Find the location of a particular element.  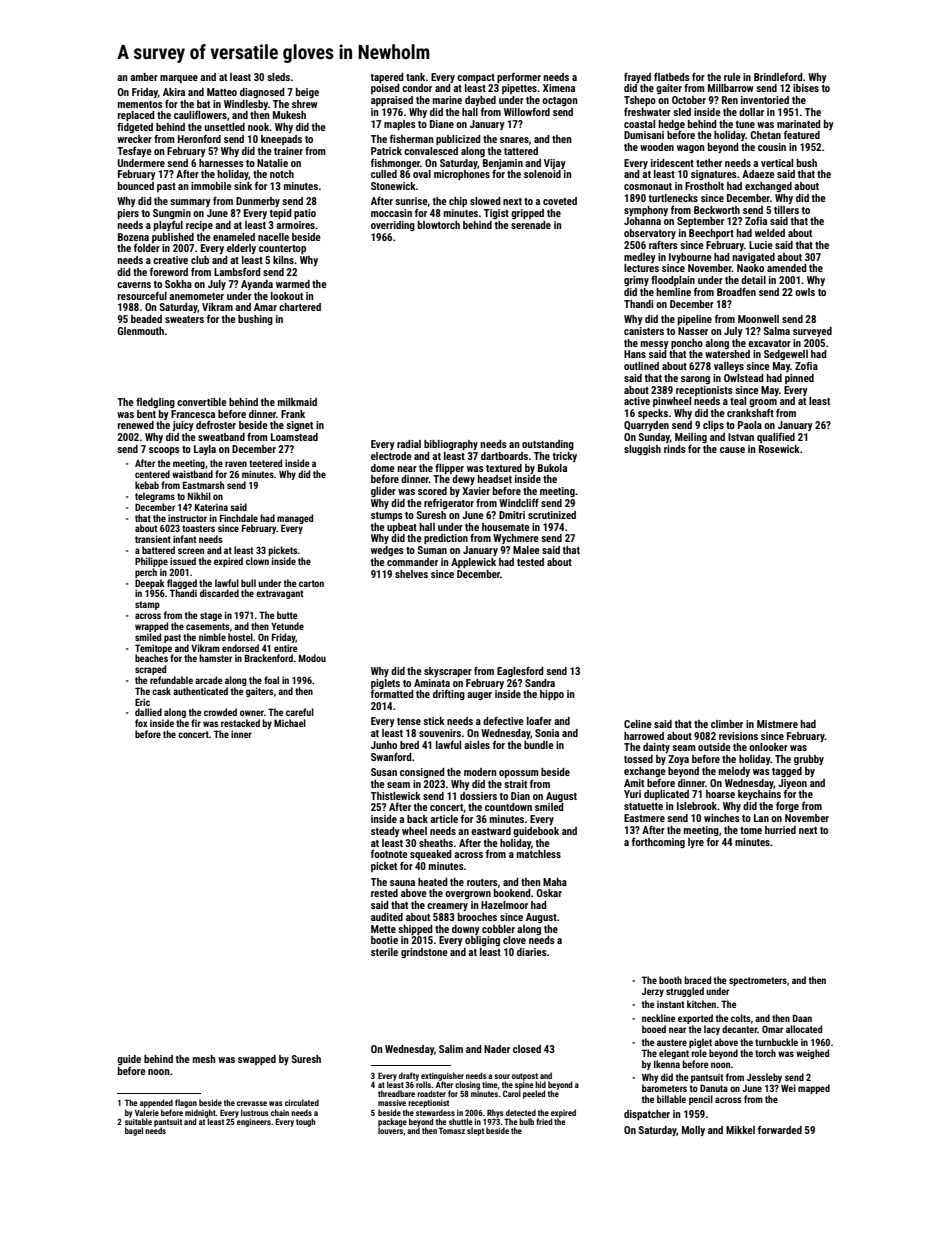

detail is located at coordinates (753, 280).
